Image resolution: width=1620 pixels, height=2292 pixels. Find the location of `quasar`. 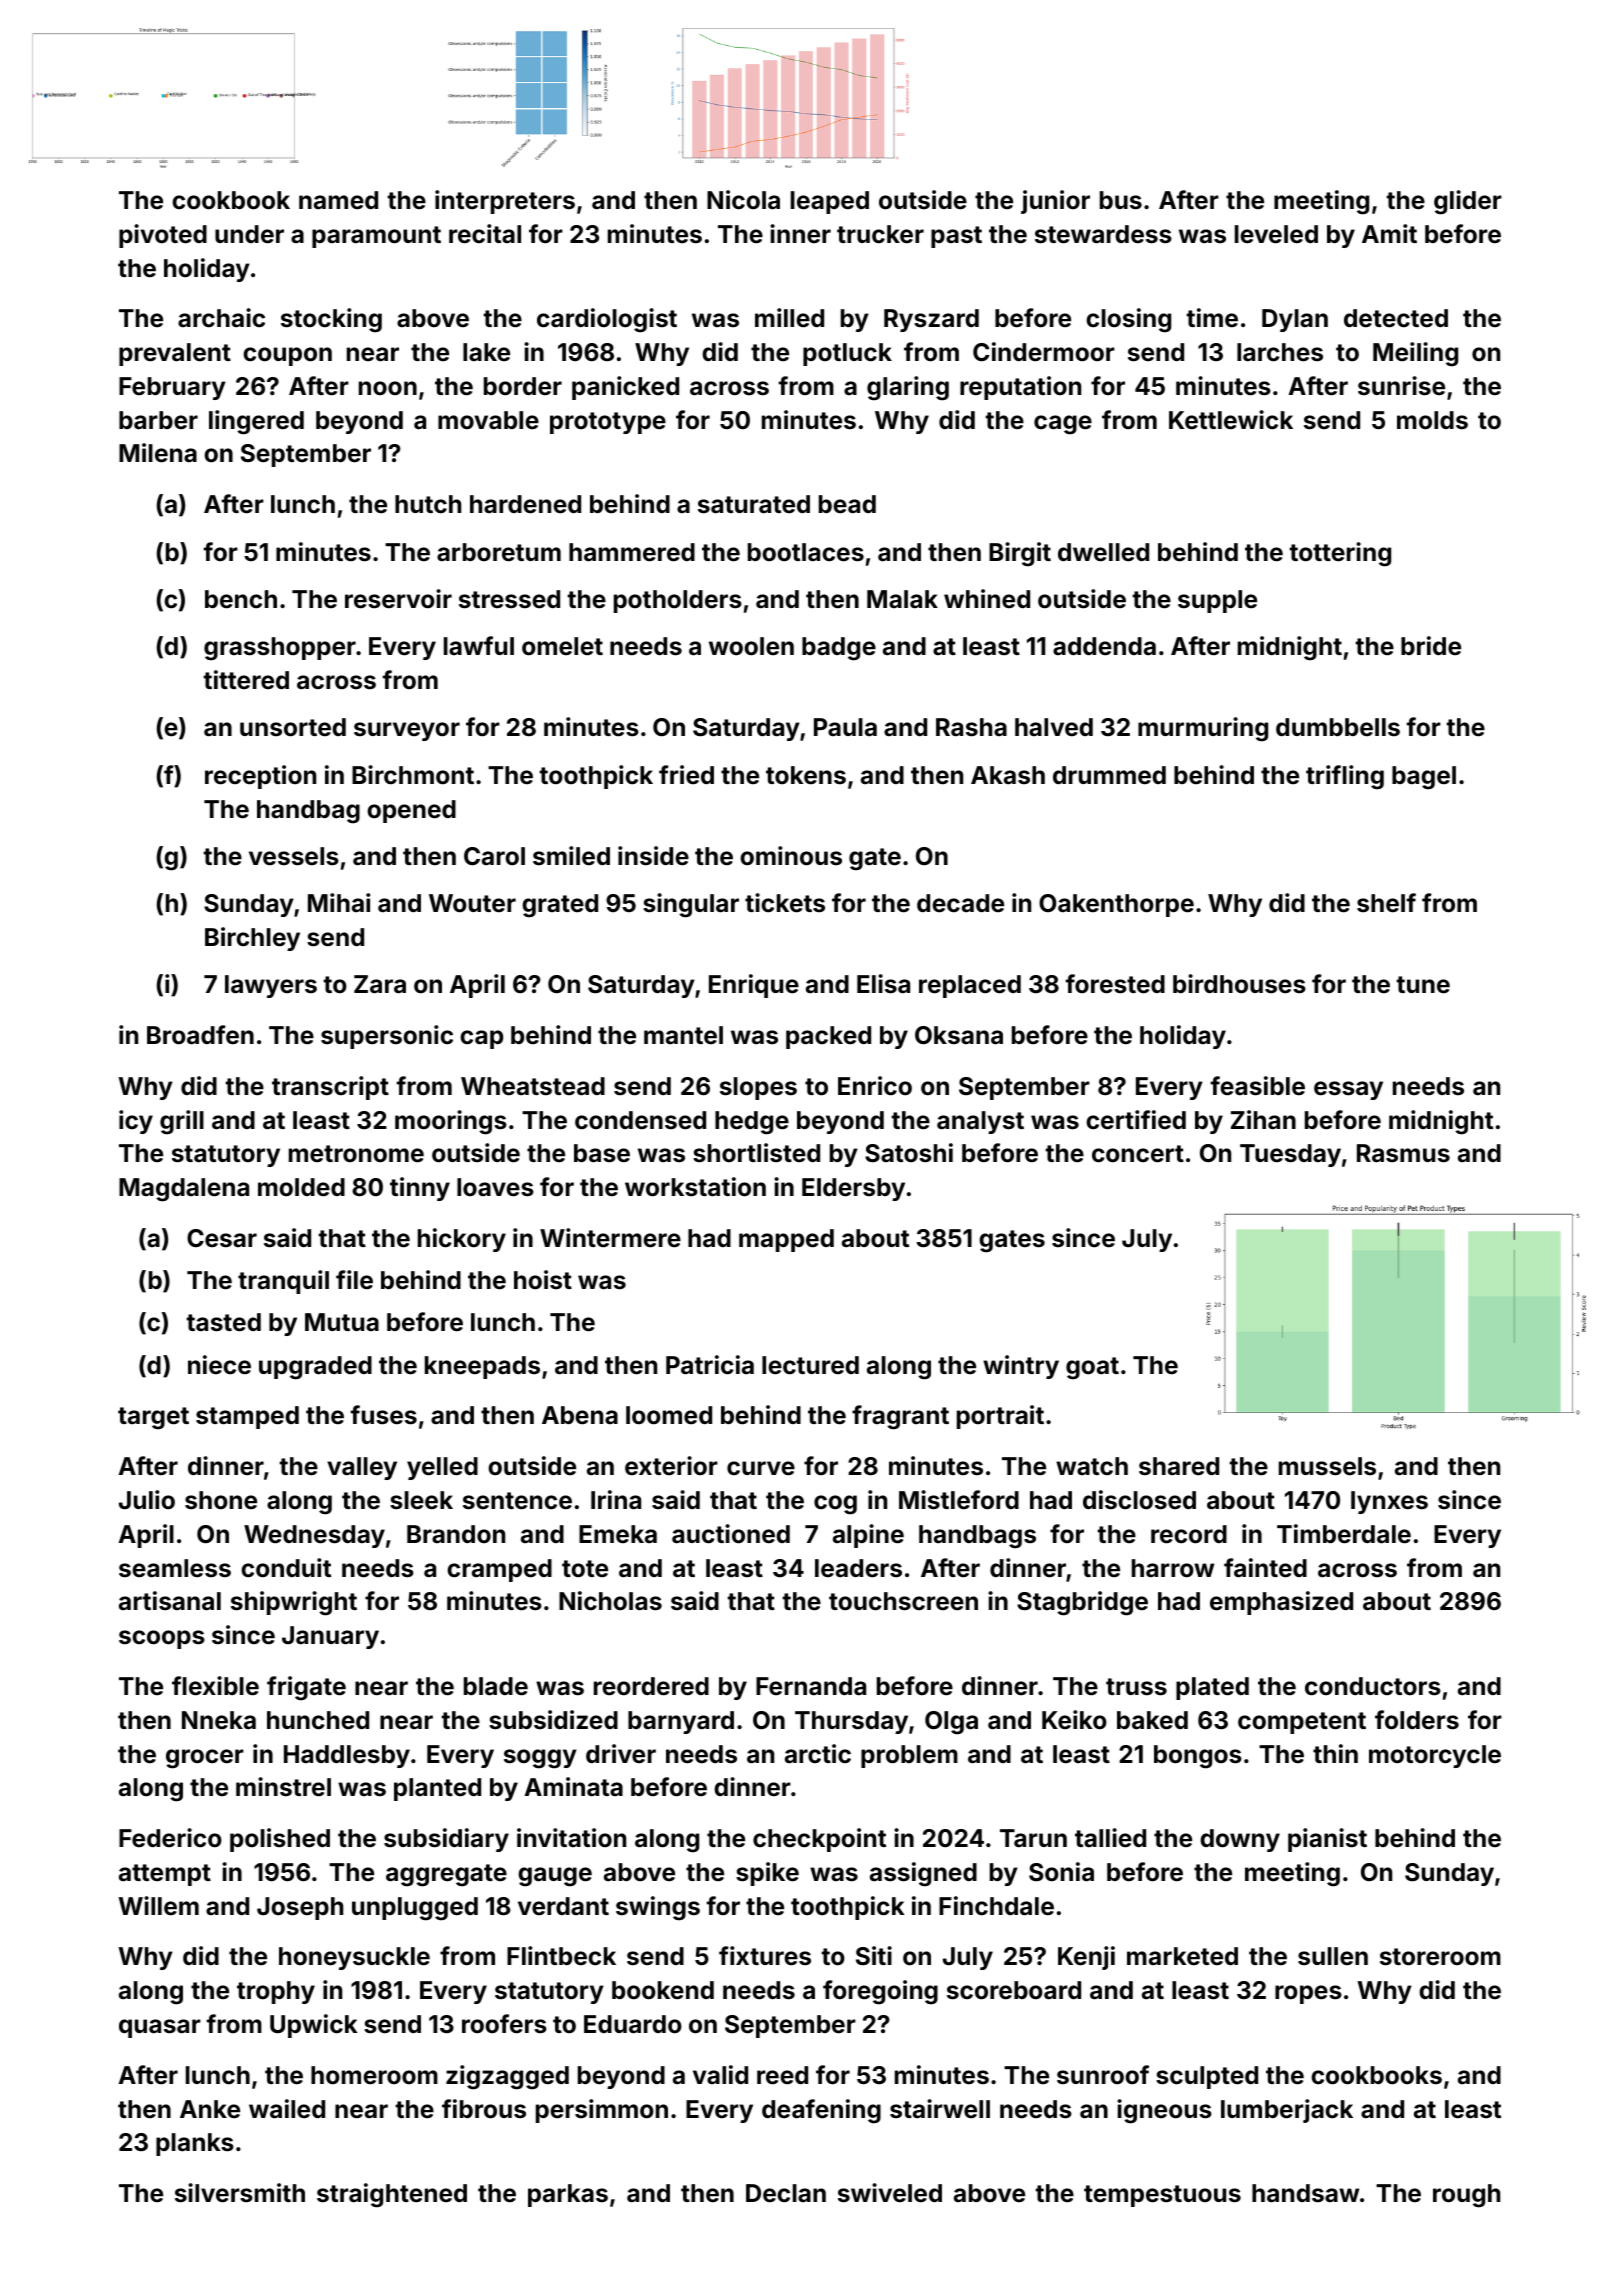

quasar is located at coordinates (160, 2028).
